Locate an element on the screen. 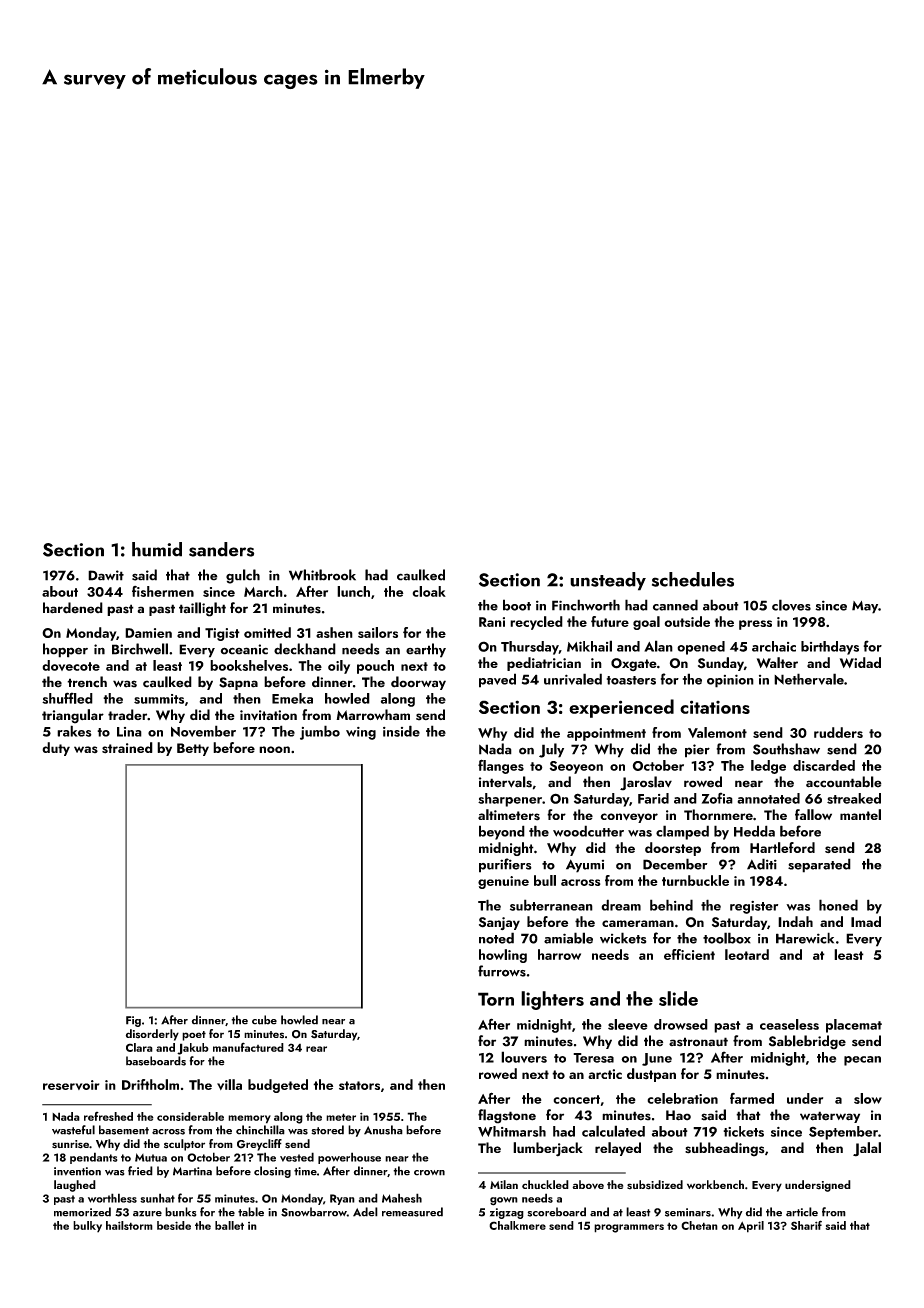  Sanjay is located at coordinates (499, 923).
